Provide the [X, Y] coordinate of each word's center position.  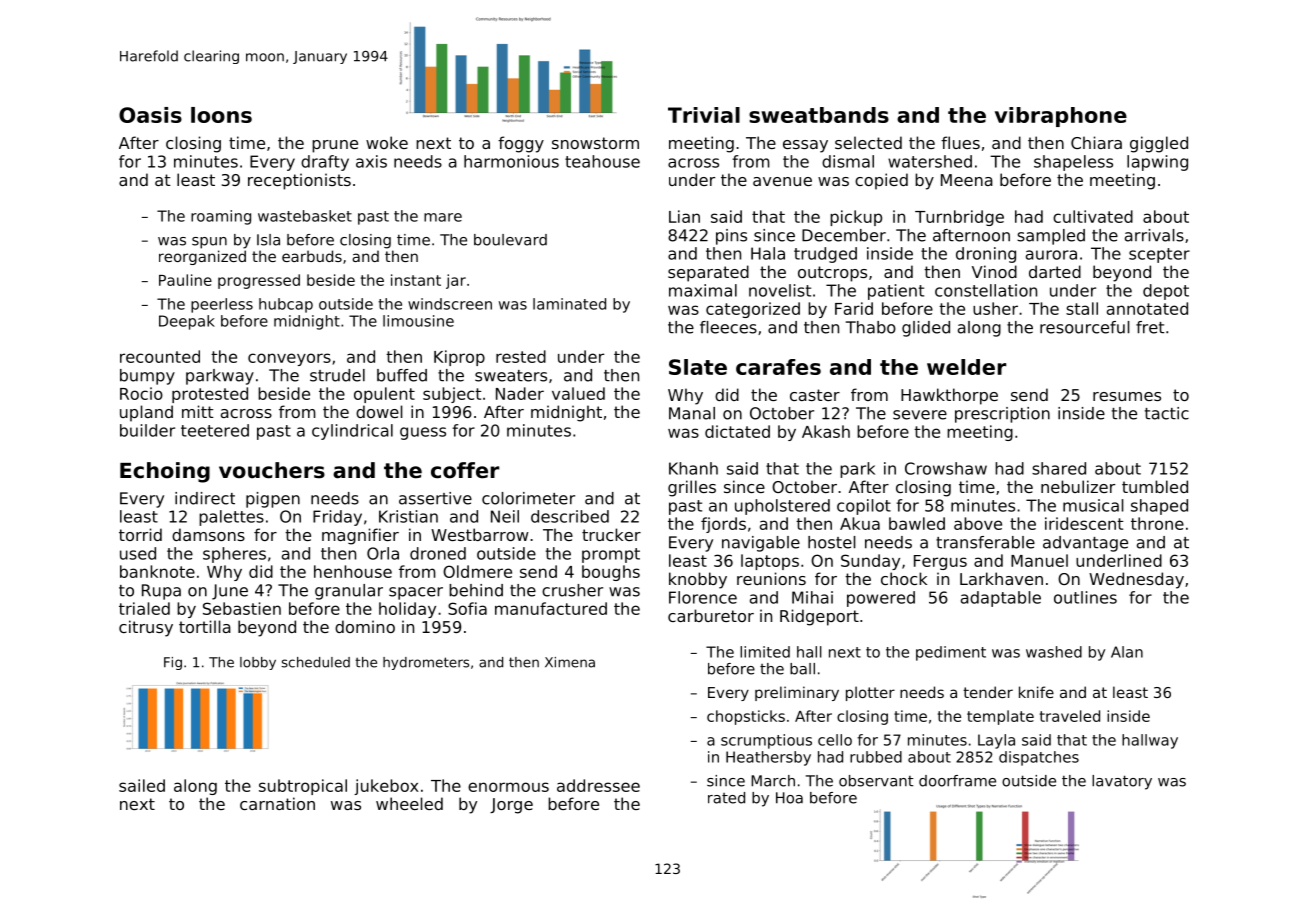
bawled [917, 523]
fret [1150, 327]
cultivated [1093, 216]
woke [387, 142]
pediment [951, 653]
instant [416, 280]
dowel [379, 411]
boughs [611, 573]
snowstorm [595, 143]
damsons [208, 534]
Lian [684, 216]
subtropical [303, 787]
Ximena [570, 662]
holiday [407, 610]
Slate [698, 367]
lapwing [1157, 163]
